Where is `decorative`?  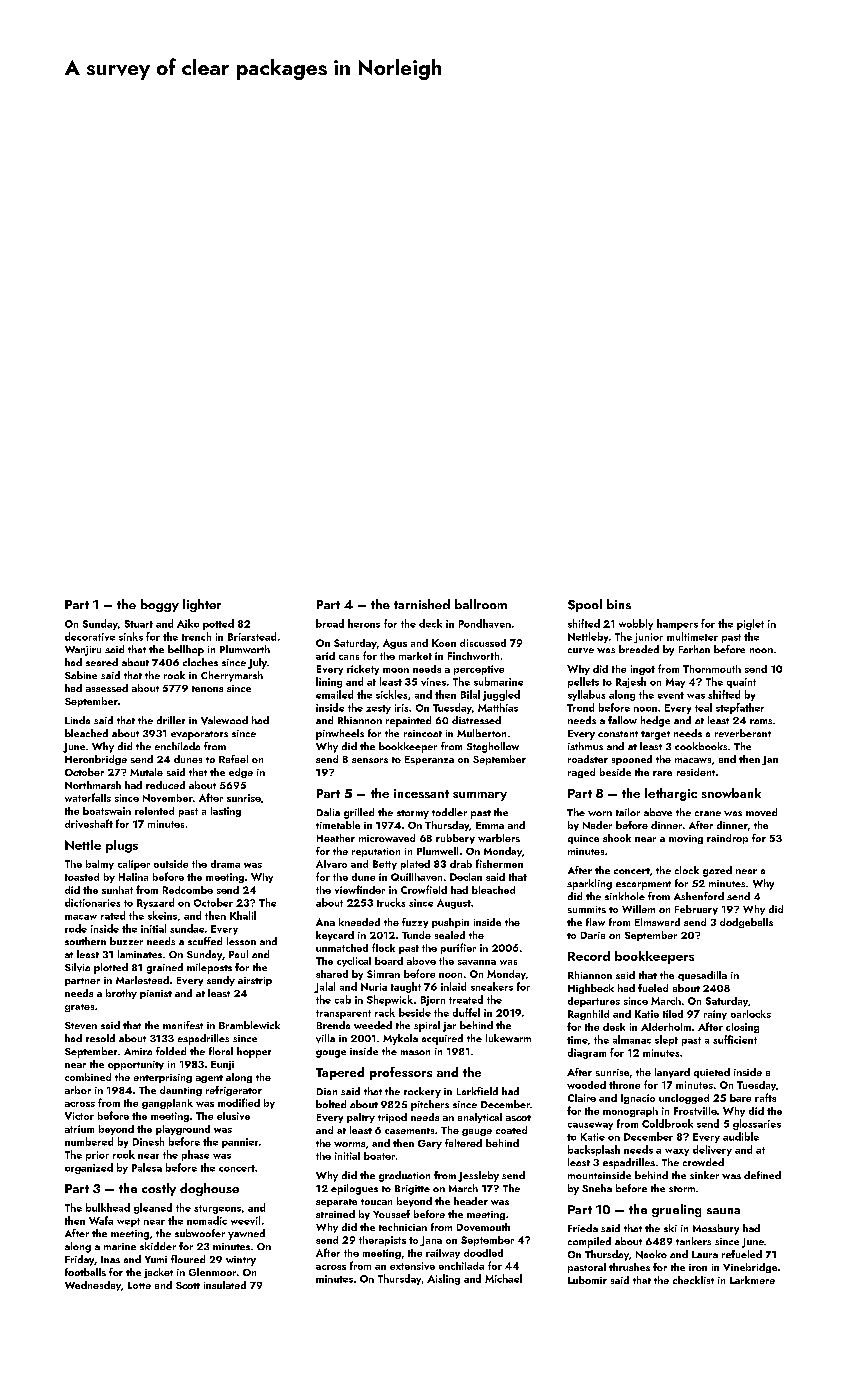 decorative is located at coordinates (90, 636).
